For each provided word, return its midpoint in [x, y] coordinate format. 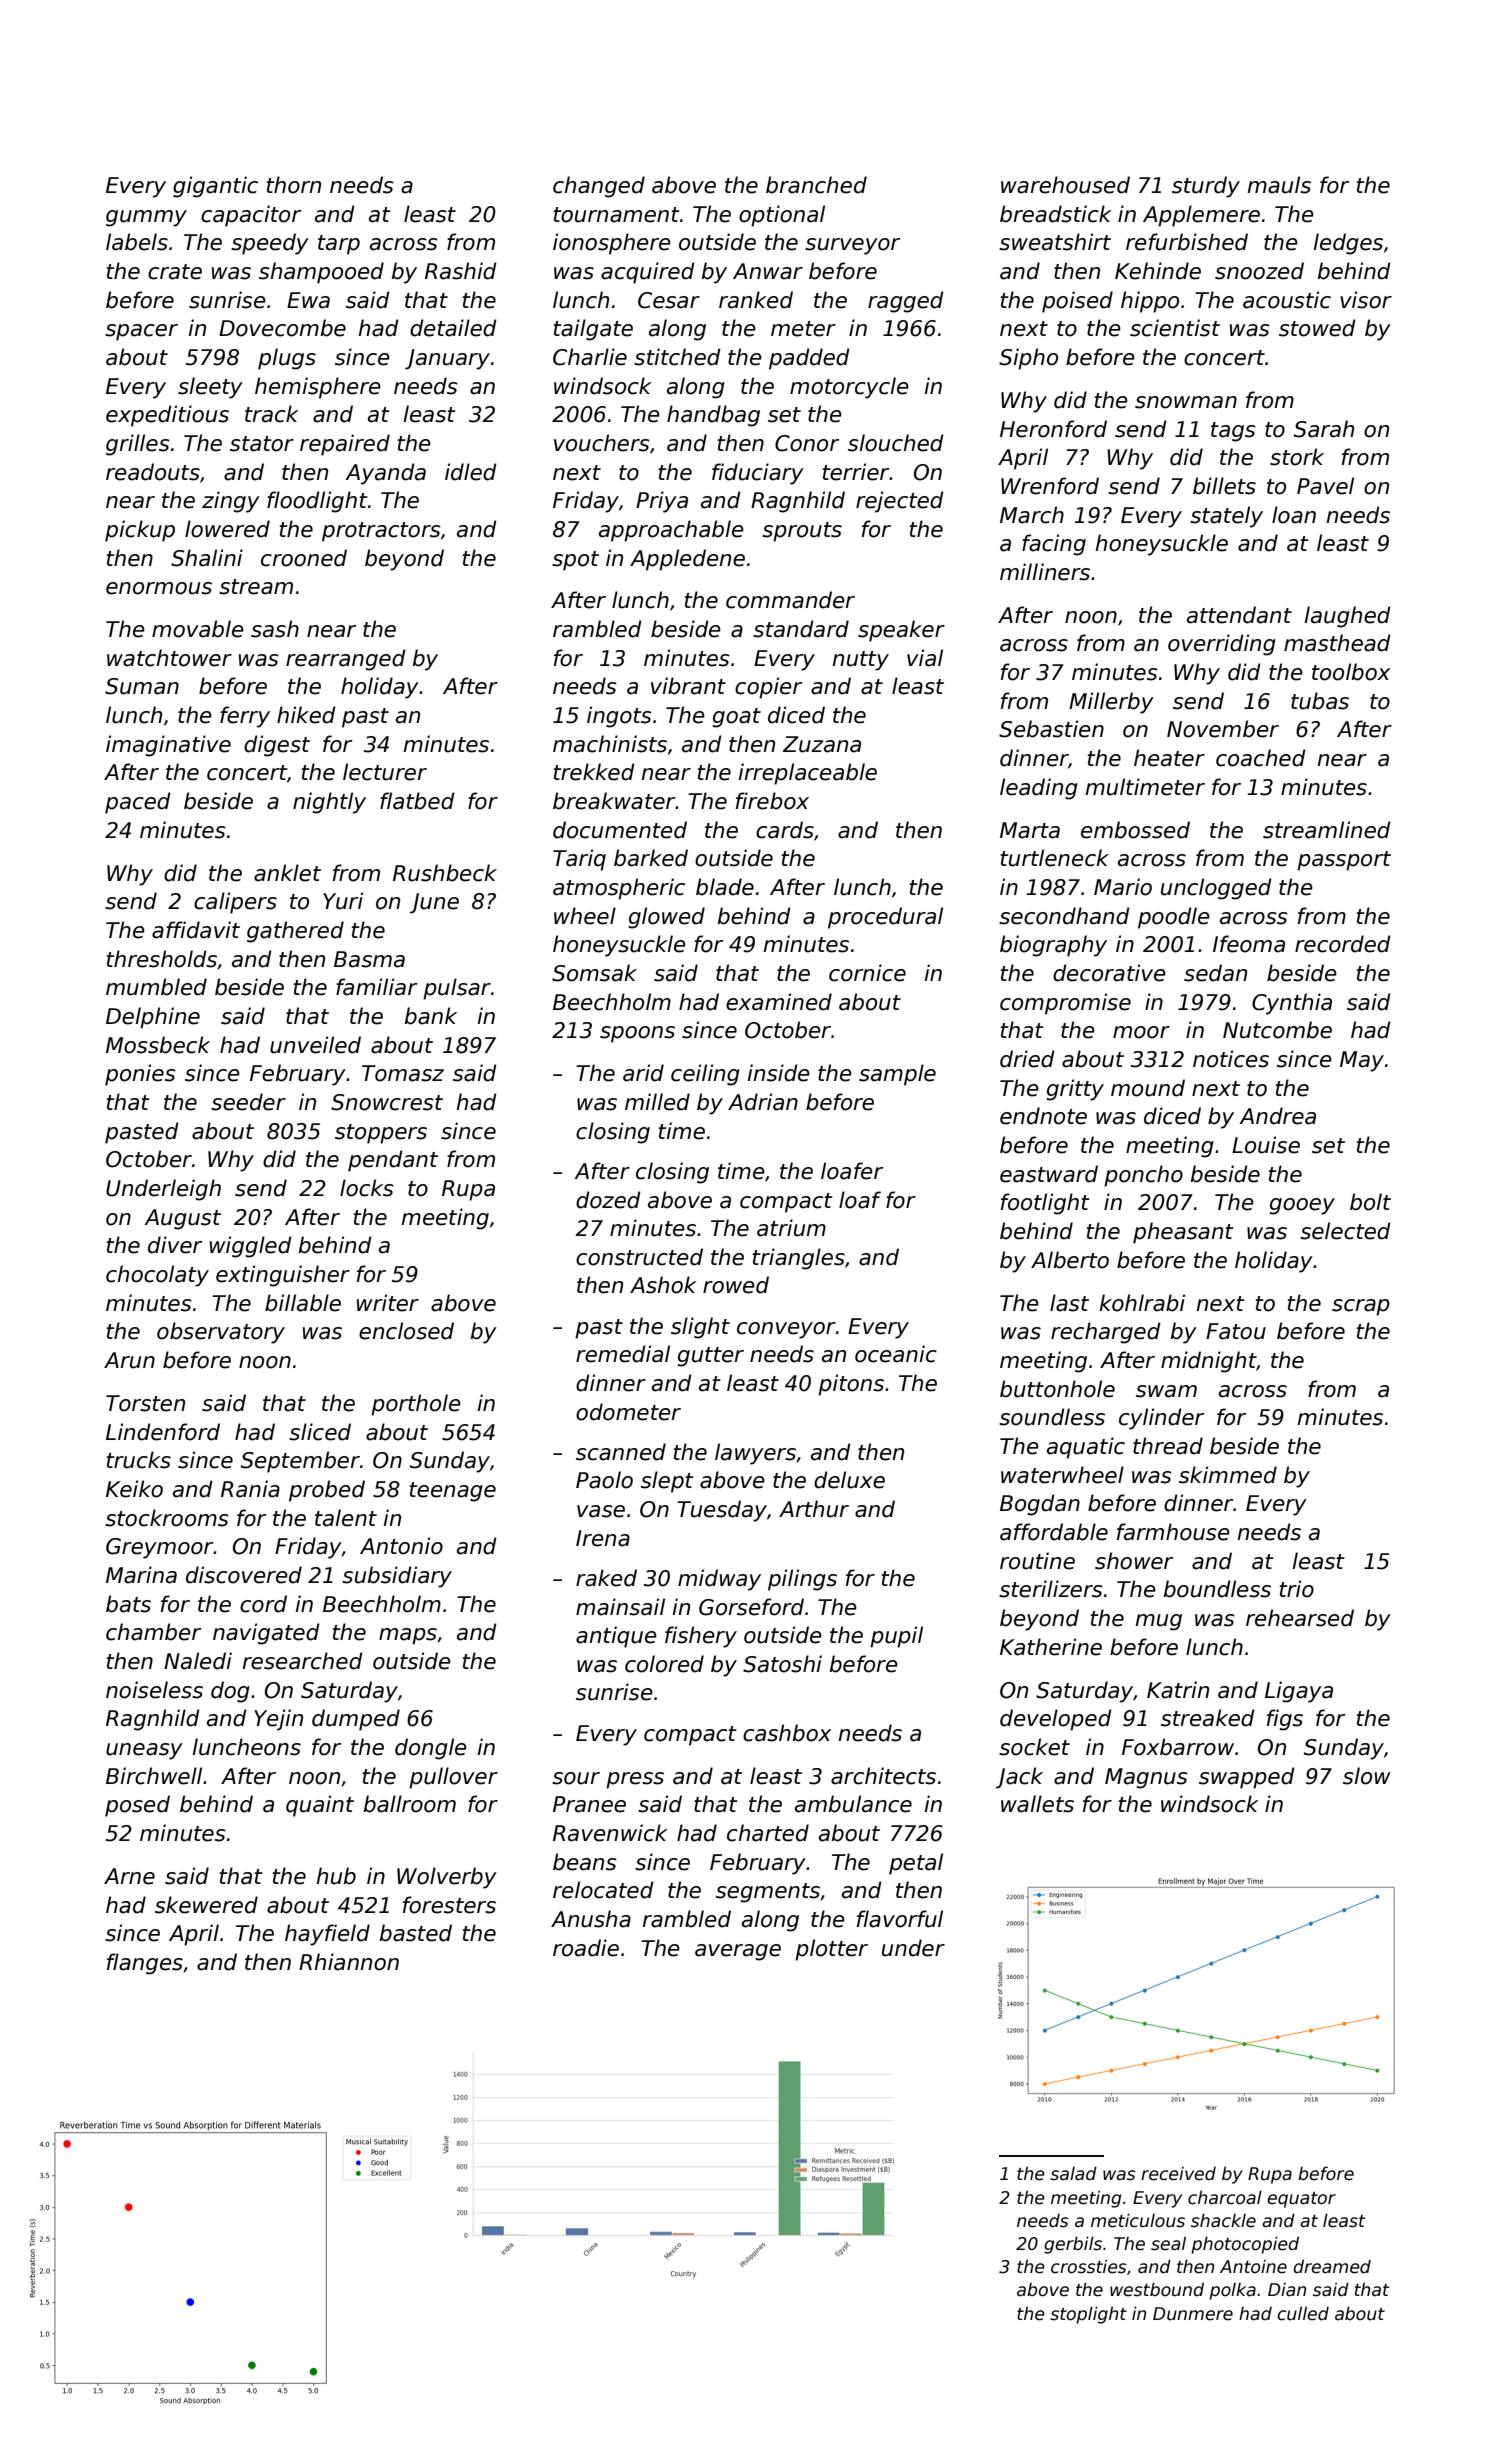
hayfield [327, 1935]
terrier [856, 472]
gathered [295, 932]
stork [1297, 457]
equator [1301, 2200]
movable [198, 629]
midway [719, 1580]
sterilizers [1051, 1589]
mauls [1279, 185]
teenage [452, 1492]
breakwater [614, 801]
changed [599, 187]
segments [768, 1893]
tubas [1320, 701]
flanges [145, 1964]
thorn [293, 185]
